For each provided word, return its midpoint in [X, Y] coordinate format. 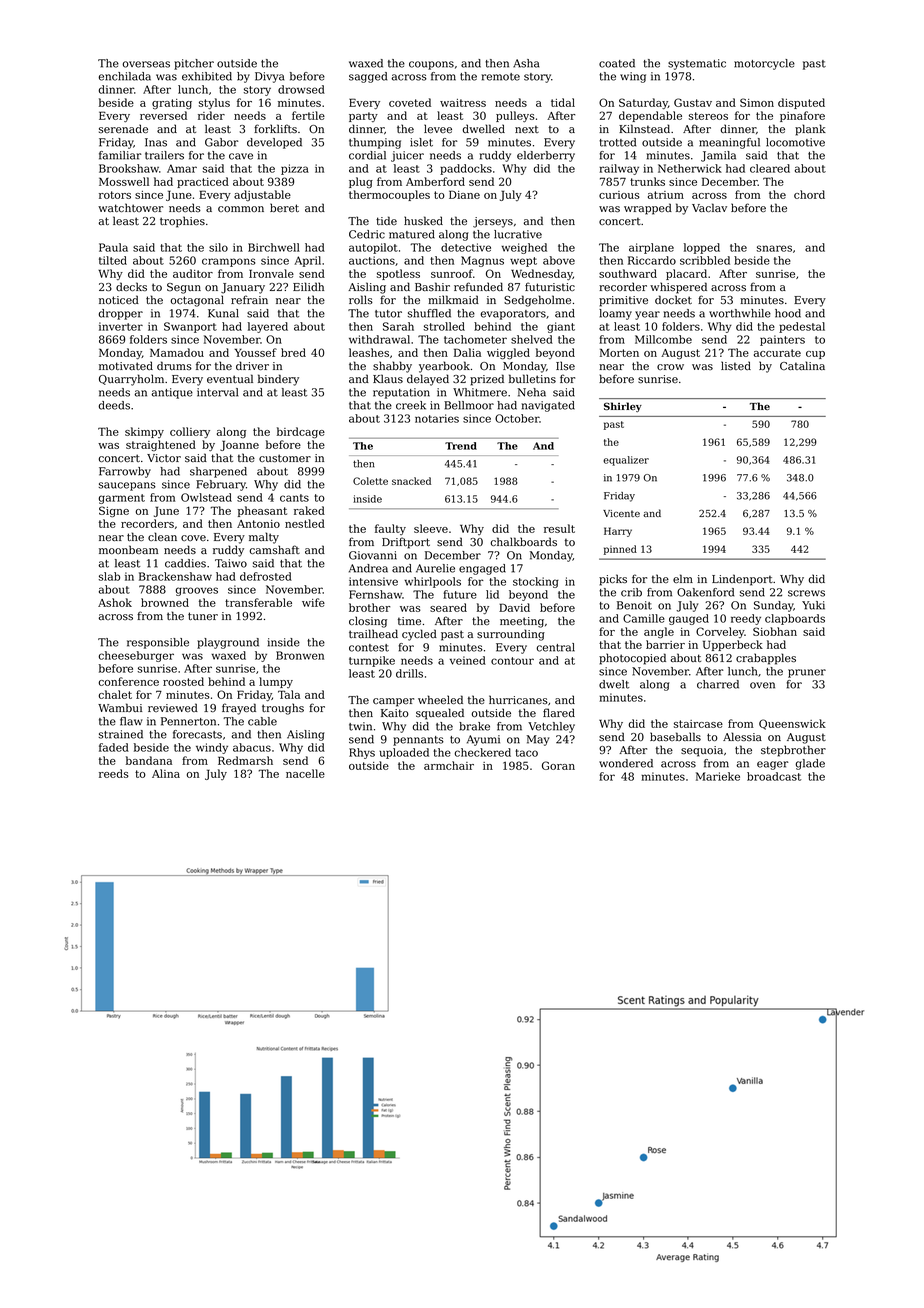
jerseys [493, 222]
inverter [121, 326]
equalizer [626, 461]
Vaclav [709, 207]
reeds [114, 773]
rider [211, 115]
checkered [482, 752]
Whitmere [480, 392]
